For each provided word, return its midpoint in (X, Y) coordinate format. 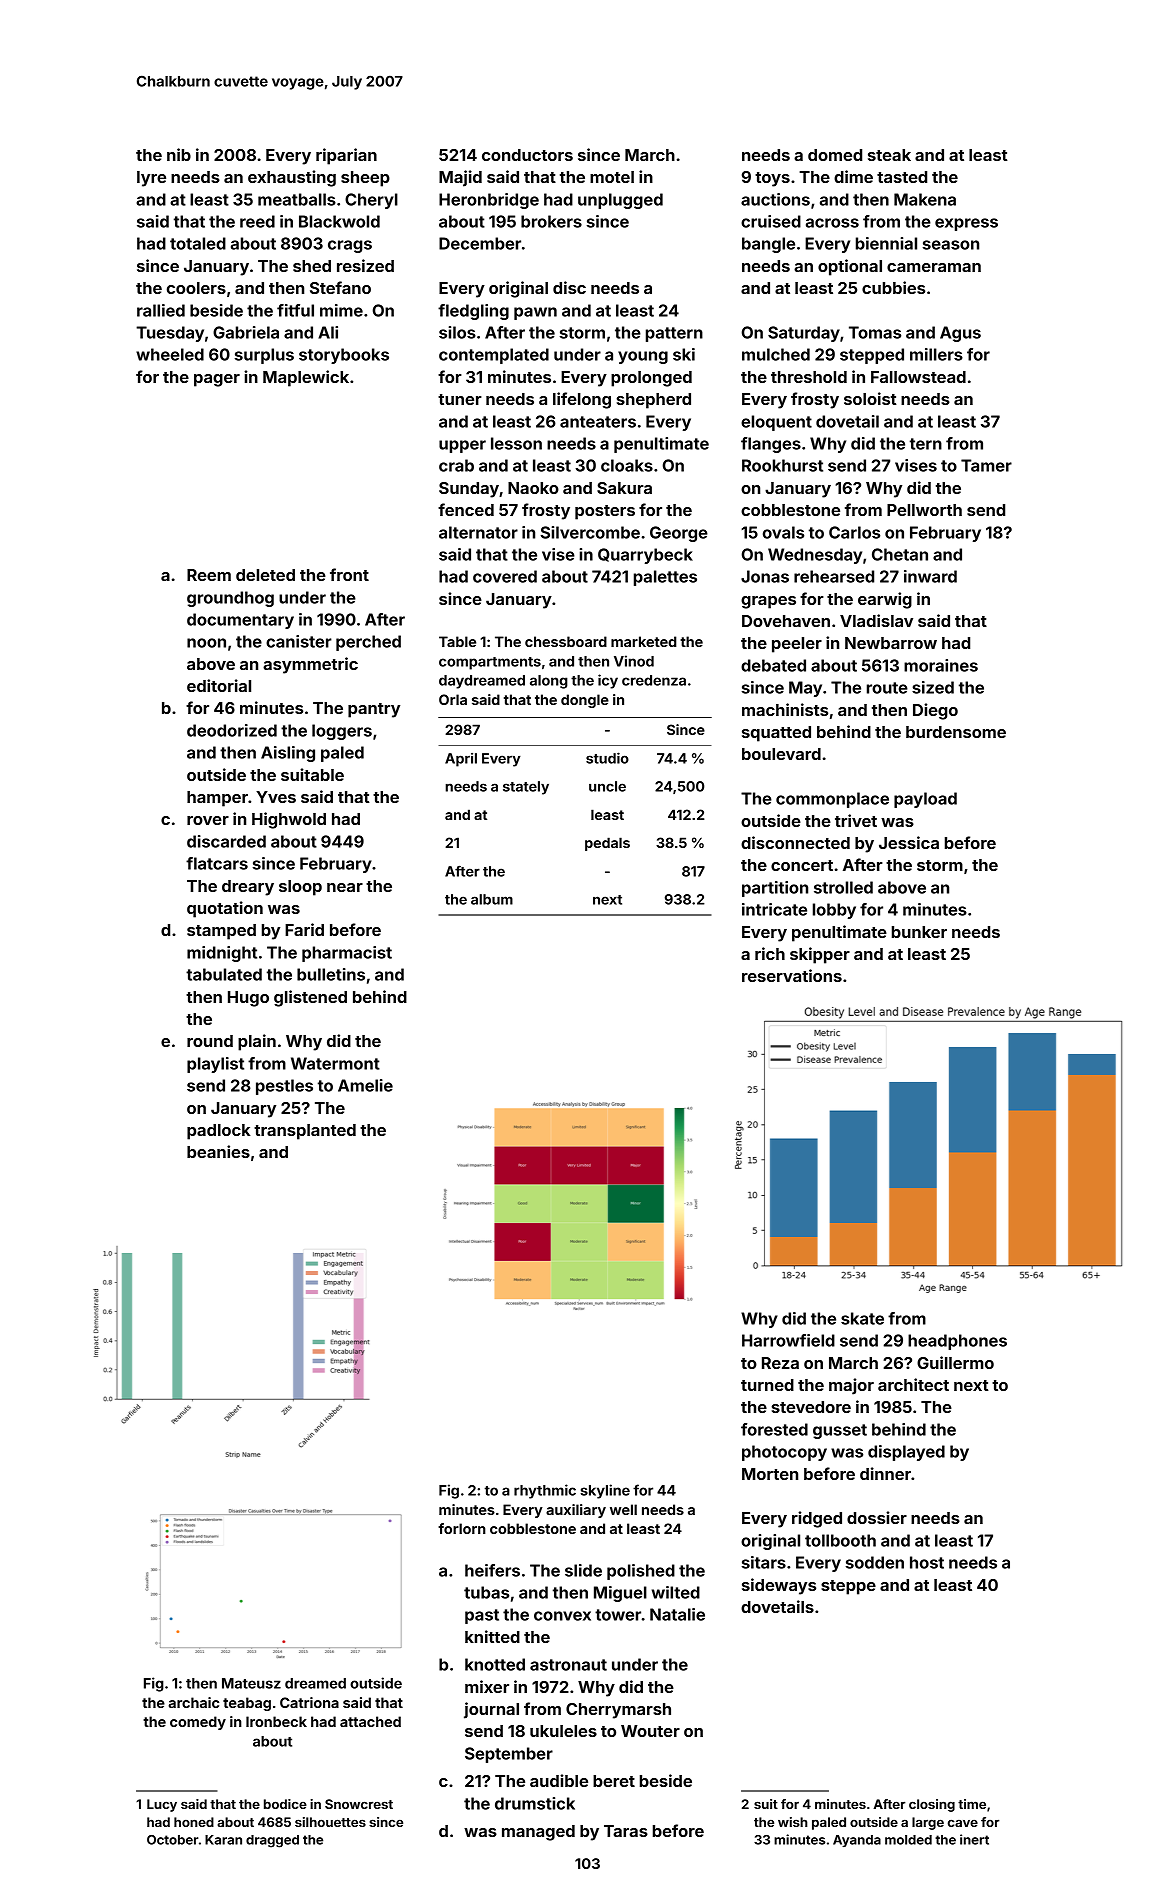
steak (889, 155)
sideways (779, 1586)
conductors (527, 155)
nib (179, 154)
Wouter (650, 1731)
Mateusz (251, 1683)
